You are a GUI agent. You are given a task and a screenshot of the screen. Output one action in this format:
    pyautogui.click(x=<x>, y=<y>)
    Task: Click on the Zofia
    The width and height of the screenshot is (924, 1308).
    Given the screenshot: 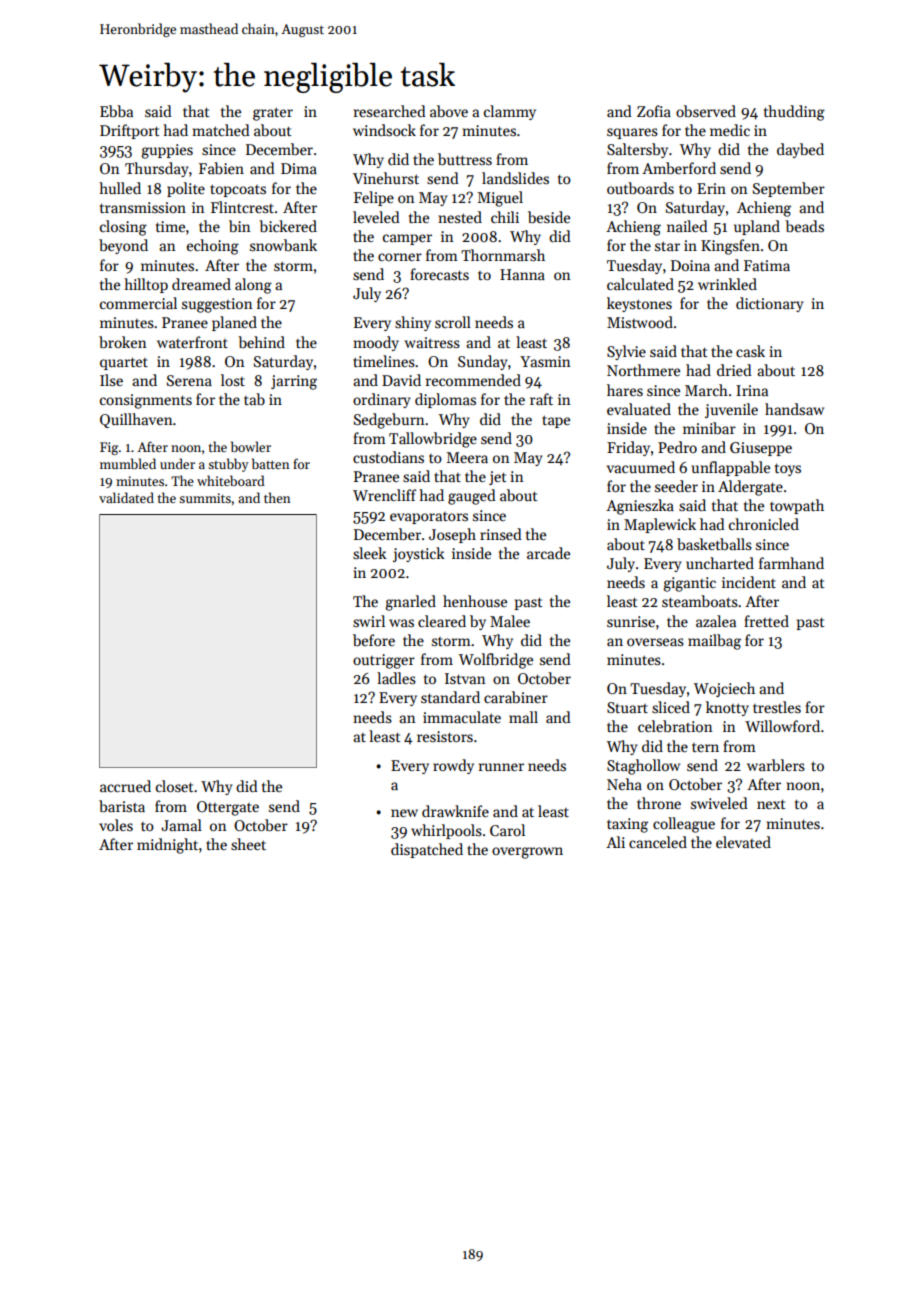 What is the action you would take?
    pyautogui.click(x=654, y=111)
